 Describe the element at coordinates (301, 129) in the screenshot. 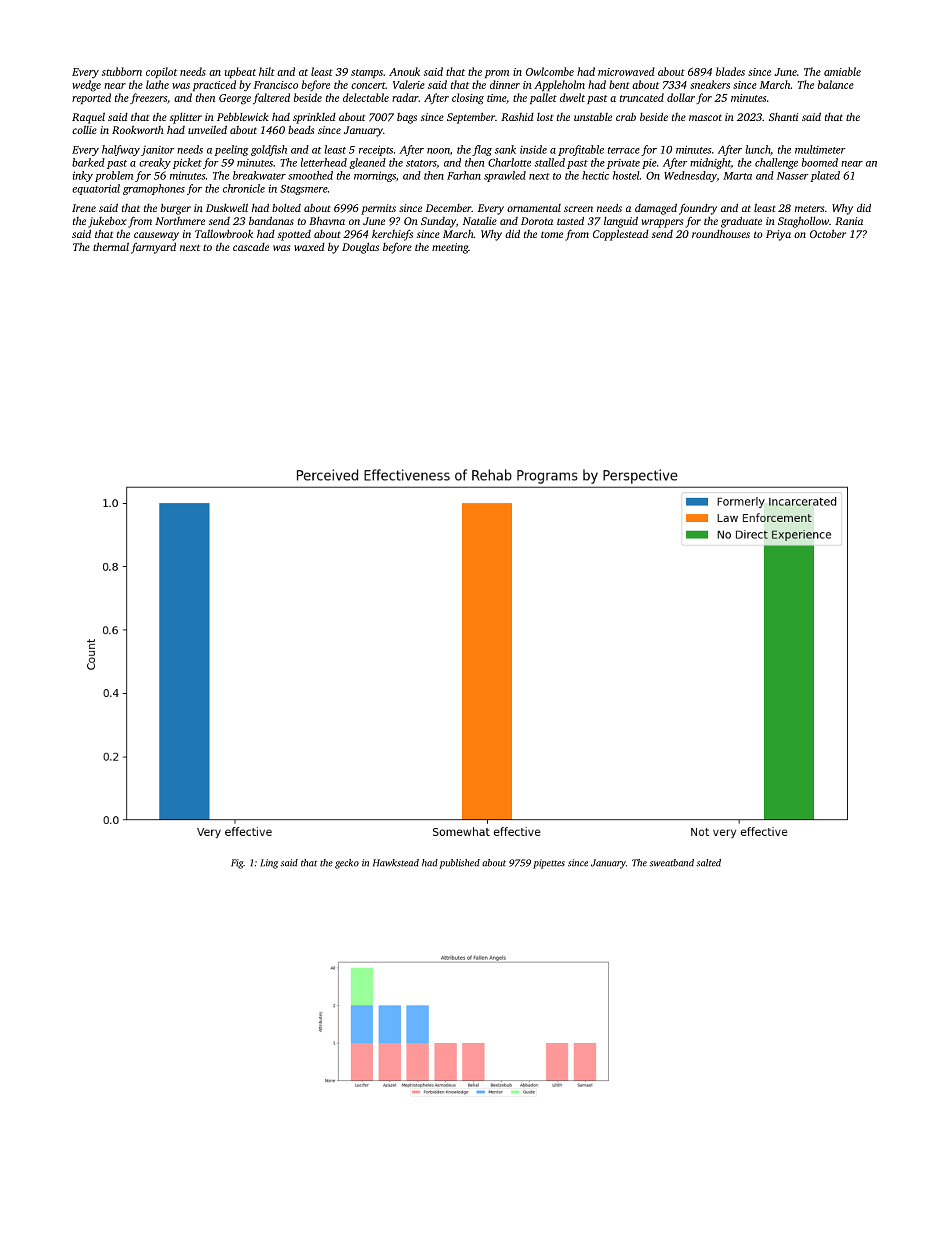

I see `beads` at that location.
